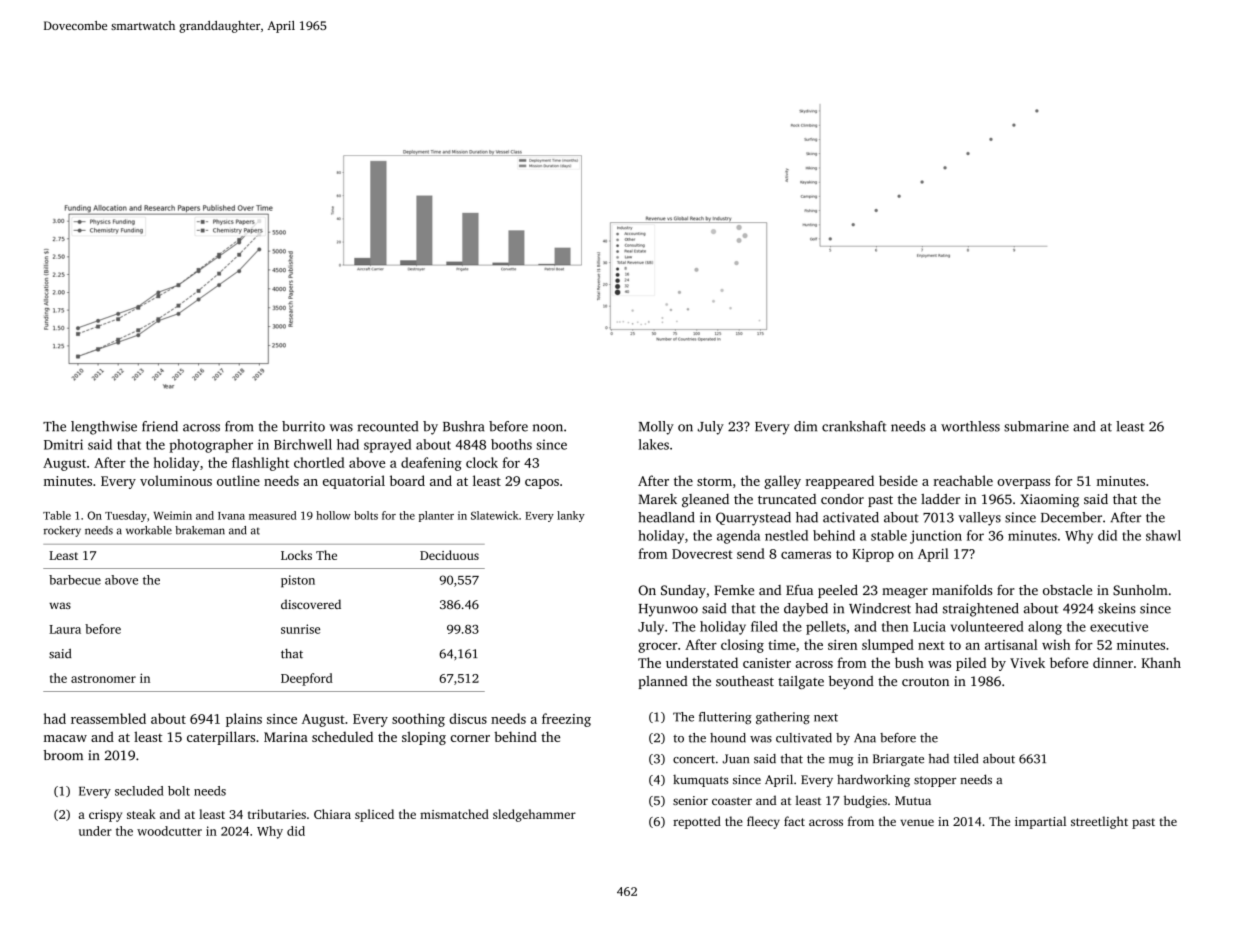  I want to click on Dovecrest, so click(702, 554).
